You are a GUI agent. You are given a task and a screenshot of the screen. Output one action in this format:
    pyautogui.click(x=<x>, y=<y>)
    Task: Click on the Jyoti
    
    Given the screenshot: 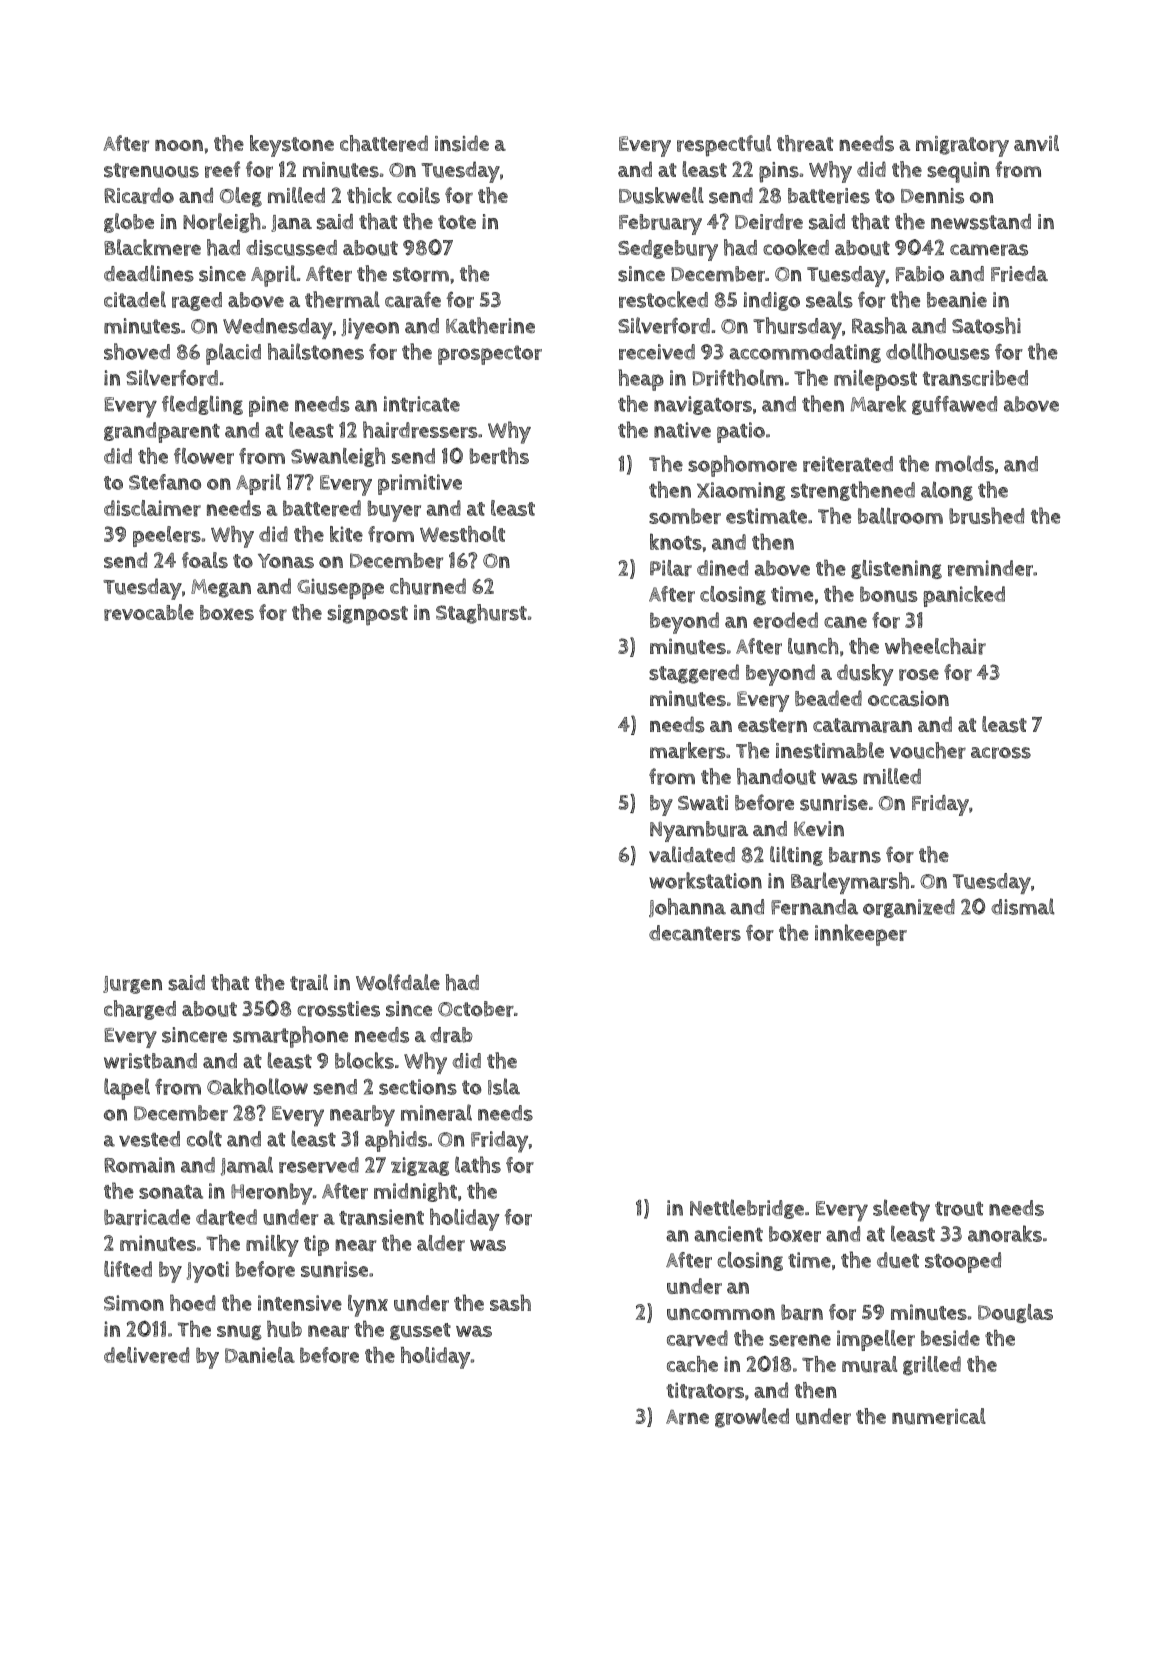 What is the action you would take?
    pyautogui.click(x=208, y=1272)
